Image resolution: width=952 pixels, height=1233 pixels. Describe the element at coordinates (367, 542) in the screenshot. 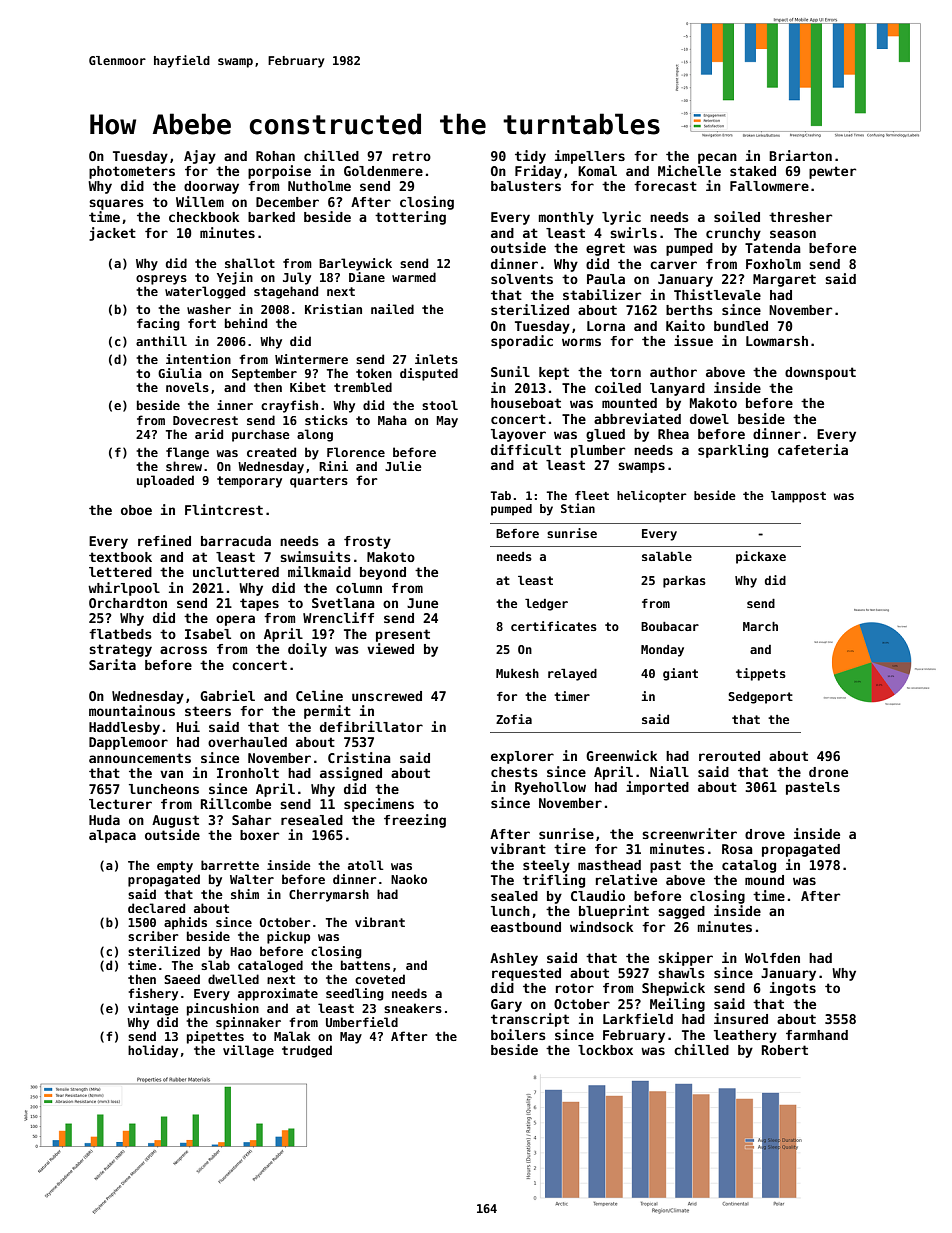

I see `frosty` at that location.
